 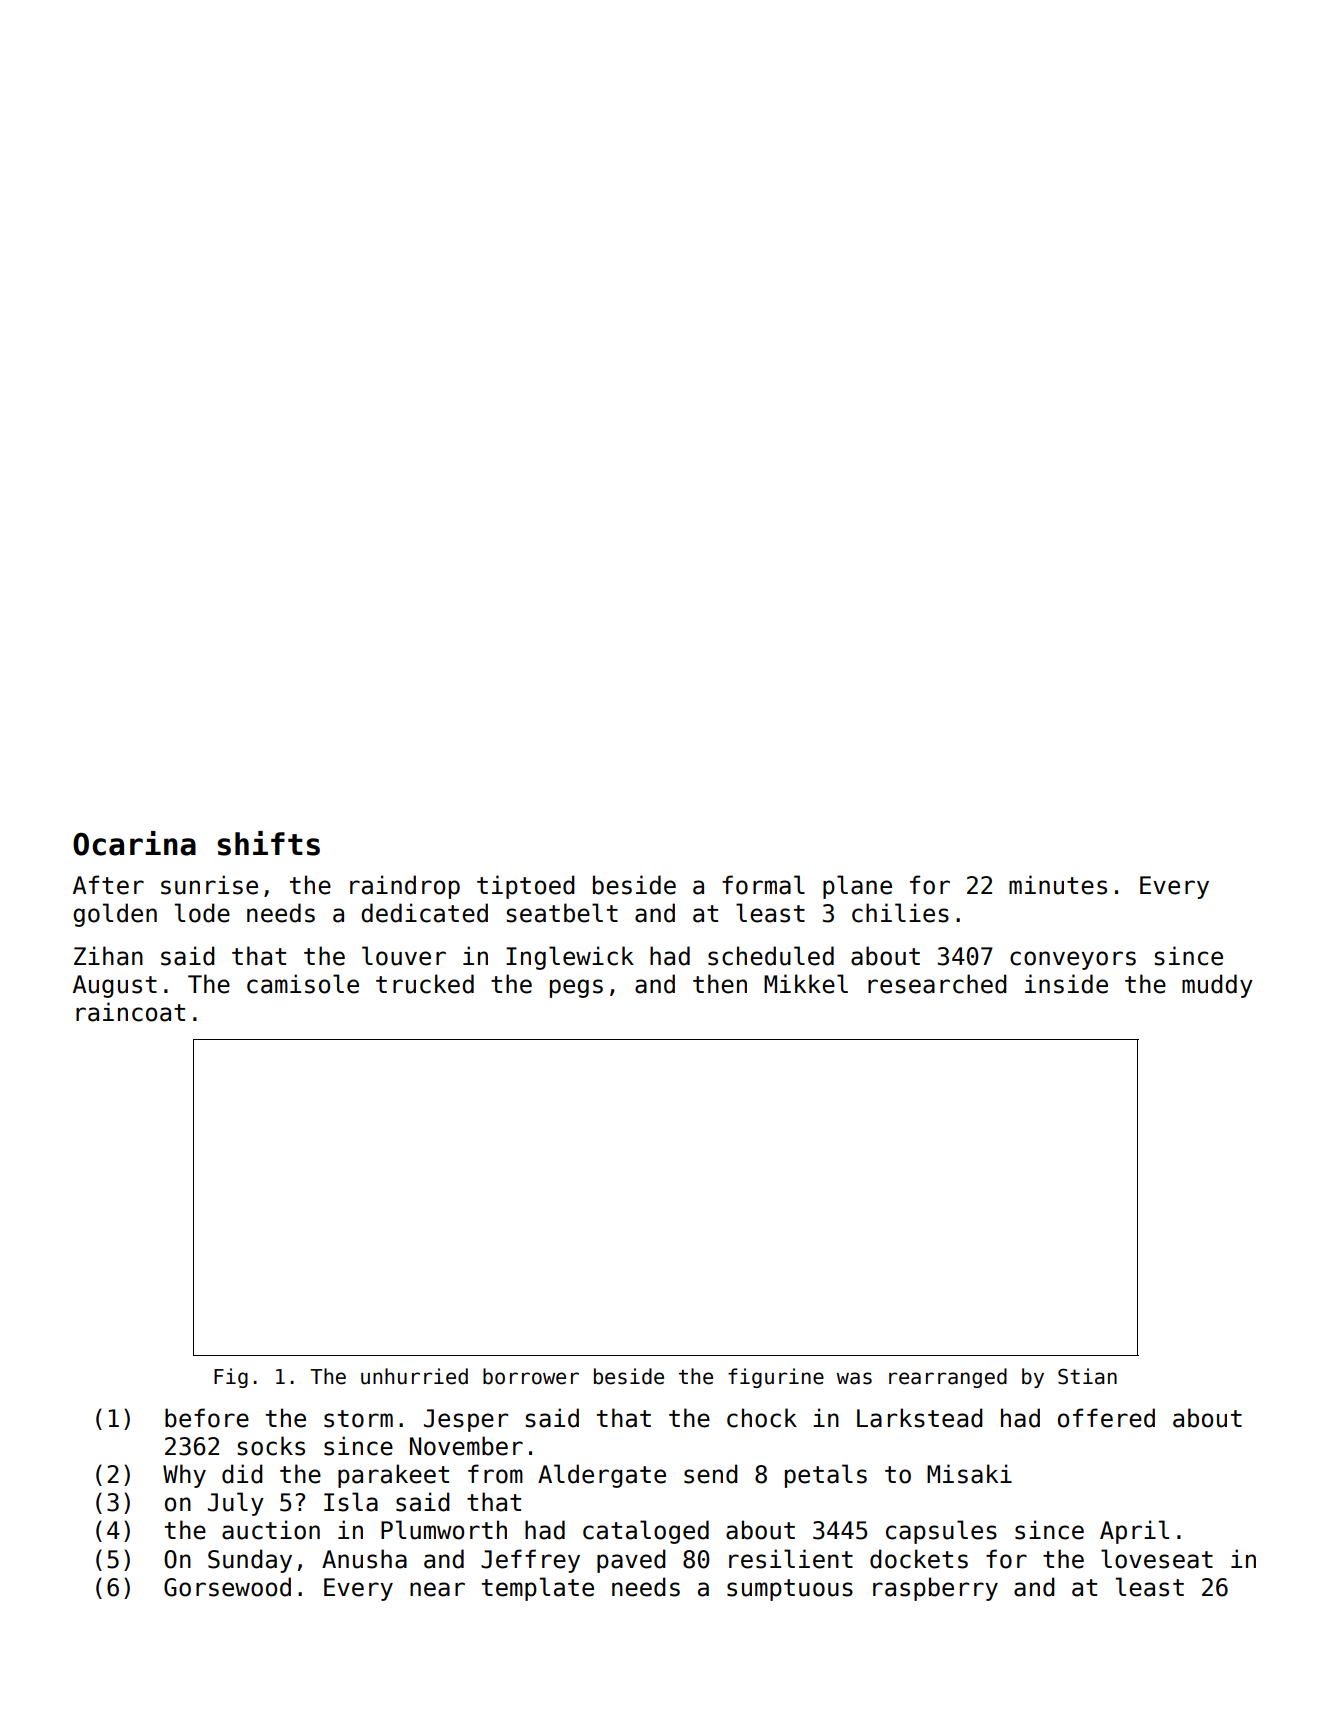 I want to click on July, so click(x=236, y=1504).
